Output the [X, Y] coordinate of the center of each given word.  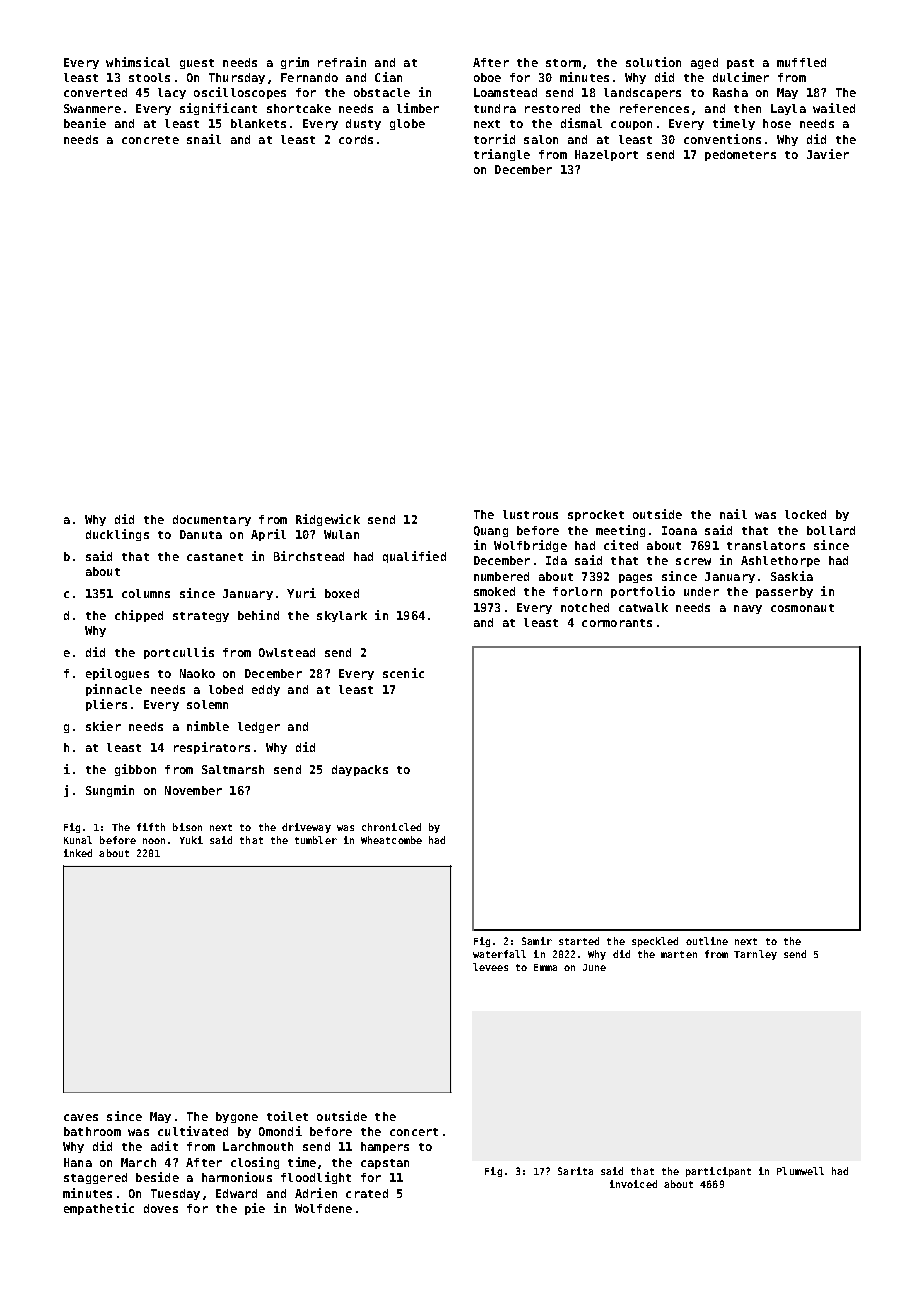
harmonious [237, 1177]
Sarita [575, 1171]
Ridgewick [328, 520]
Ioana [679, 530]
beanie [85, 123]
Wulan [341, 534]
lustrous [530, 514]
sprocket [596, 515]
